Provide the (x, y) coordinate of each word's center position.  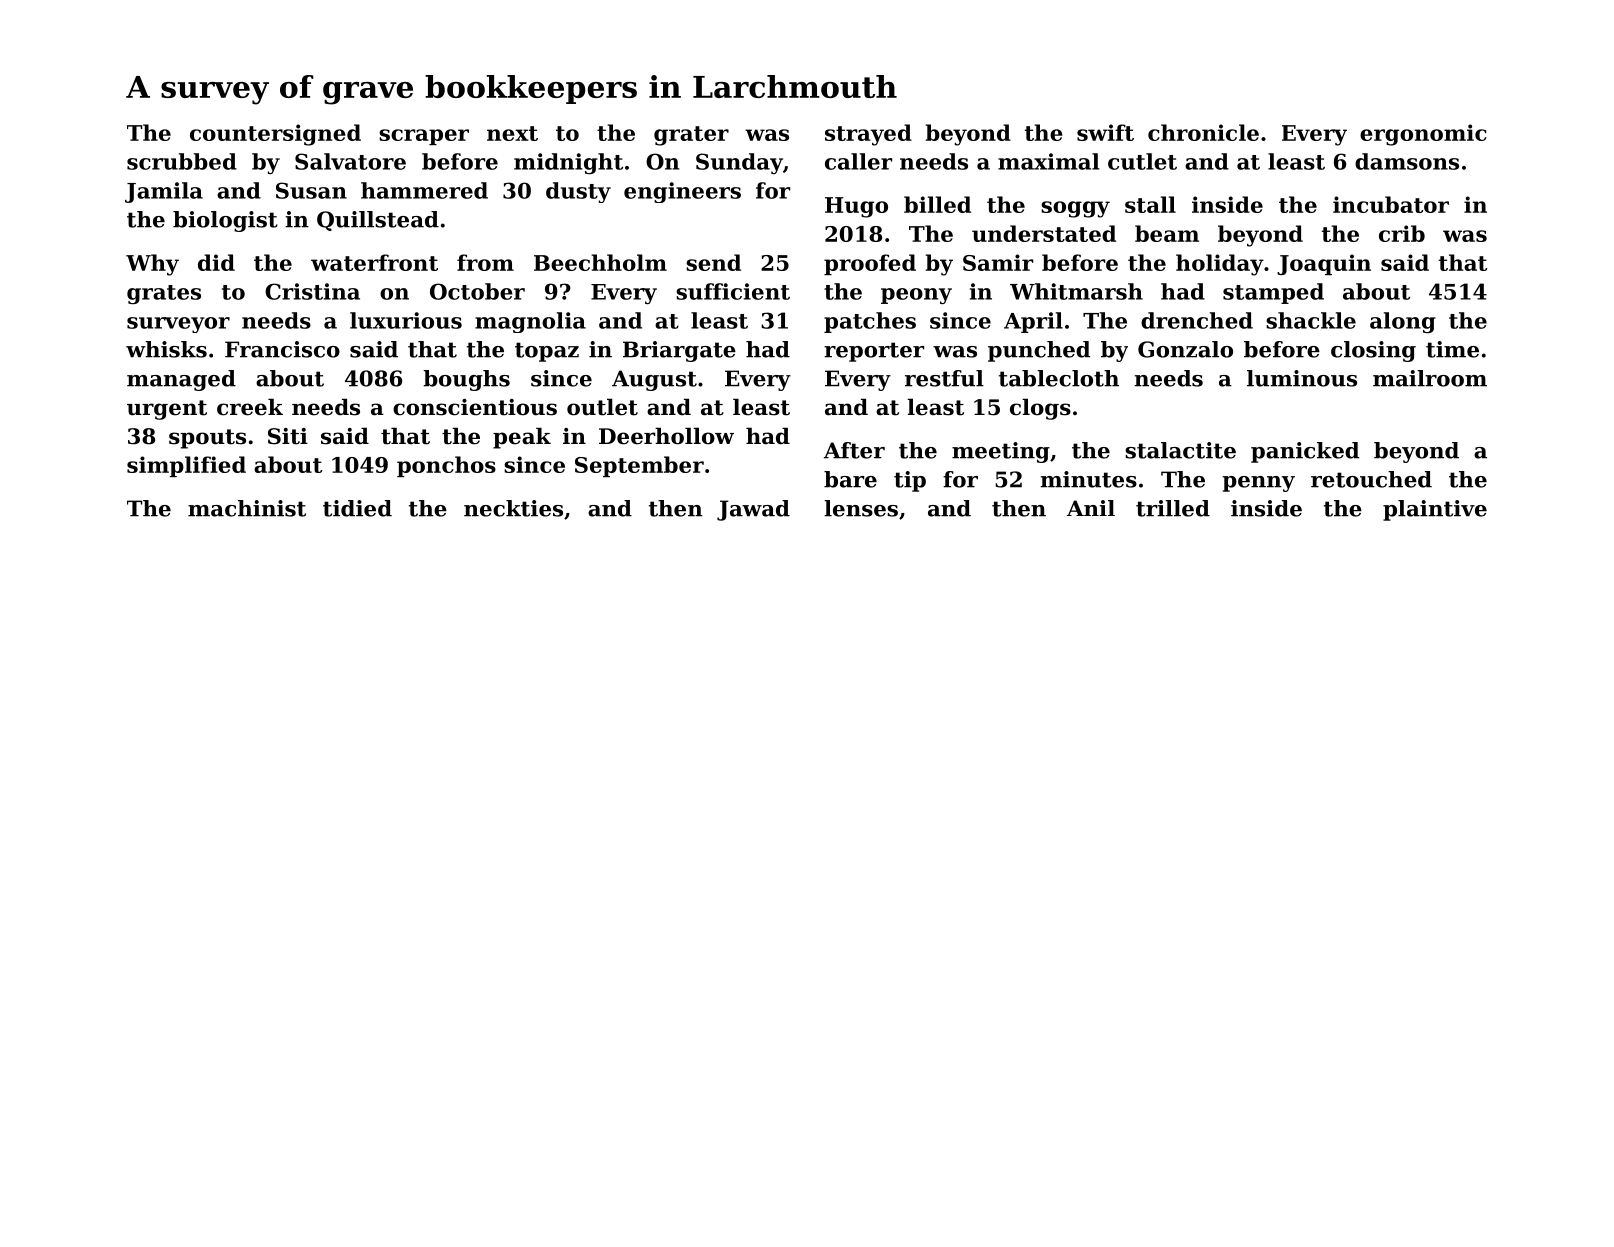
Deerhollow (666, 436)
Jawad (753, 510)
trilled (1173, 508)
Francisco (282, 349)
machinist (247, 508)
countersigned (275, 135)
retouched (1371, 479)
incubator (1391, 204)
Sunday (739, 163)
